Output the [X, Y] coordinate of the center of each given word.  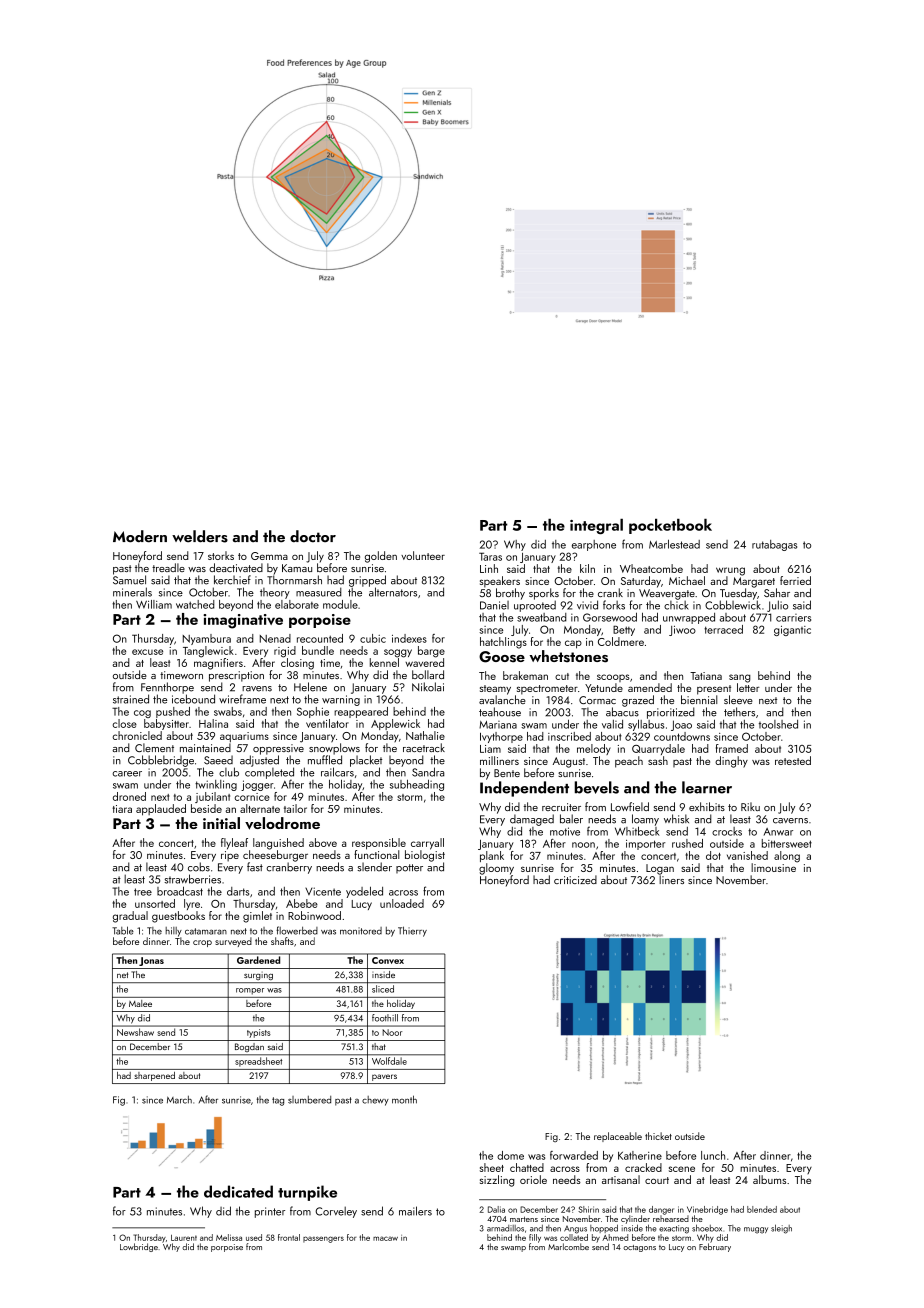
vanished [747, 855]
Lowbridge [139, 1247]
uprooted [535, 606]
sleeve [738, 699]
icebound [193, 699]
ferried [795, 580]
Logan [660, 869]
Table [123, 930]
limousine [773, 867]
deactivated [236, 567]
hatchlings [503, 643]
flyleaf [234, 844]
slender [375, 867]
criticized [575, 879]
